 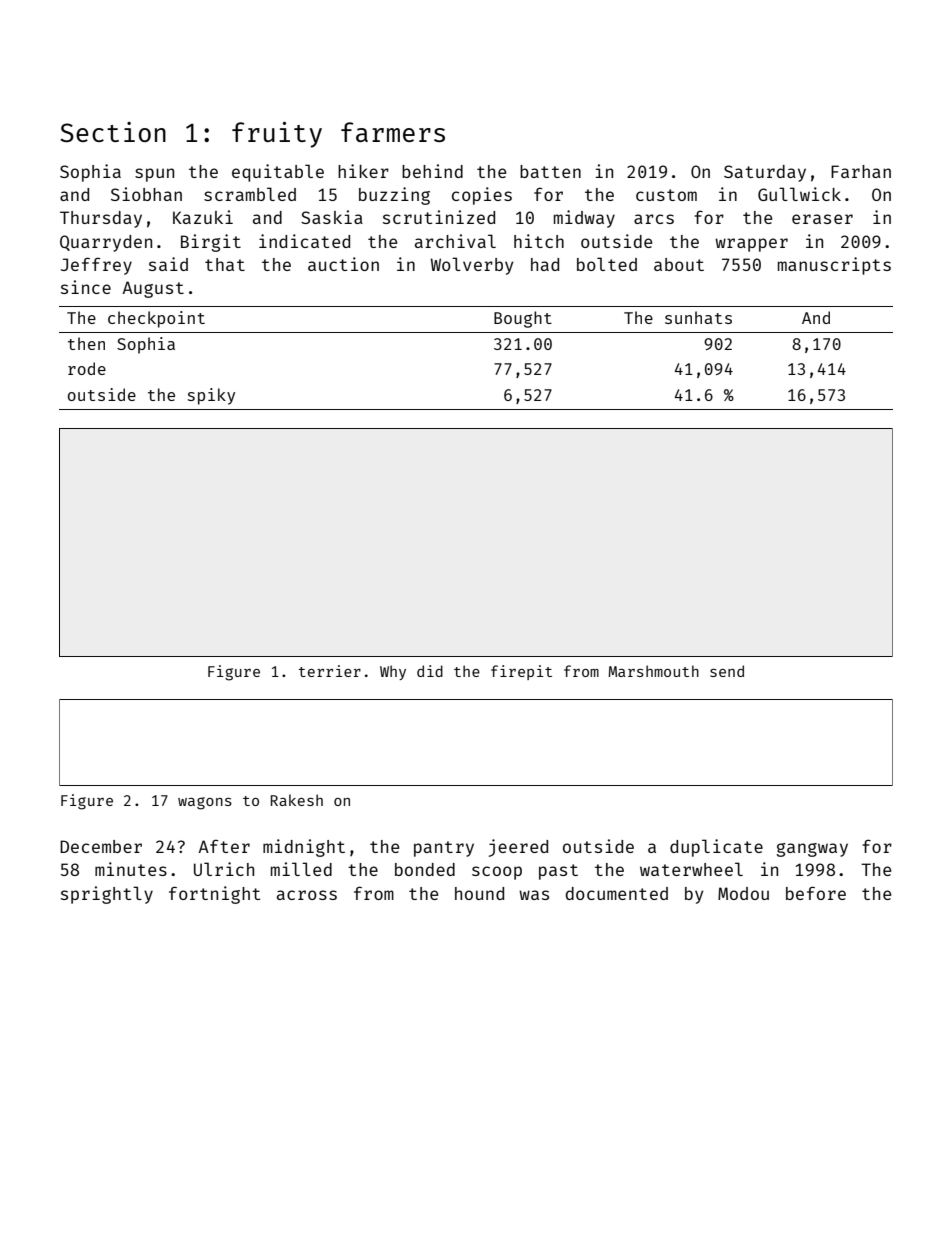 I want to click on Marshmouth, so click(x=653, y=671).
